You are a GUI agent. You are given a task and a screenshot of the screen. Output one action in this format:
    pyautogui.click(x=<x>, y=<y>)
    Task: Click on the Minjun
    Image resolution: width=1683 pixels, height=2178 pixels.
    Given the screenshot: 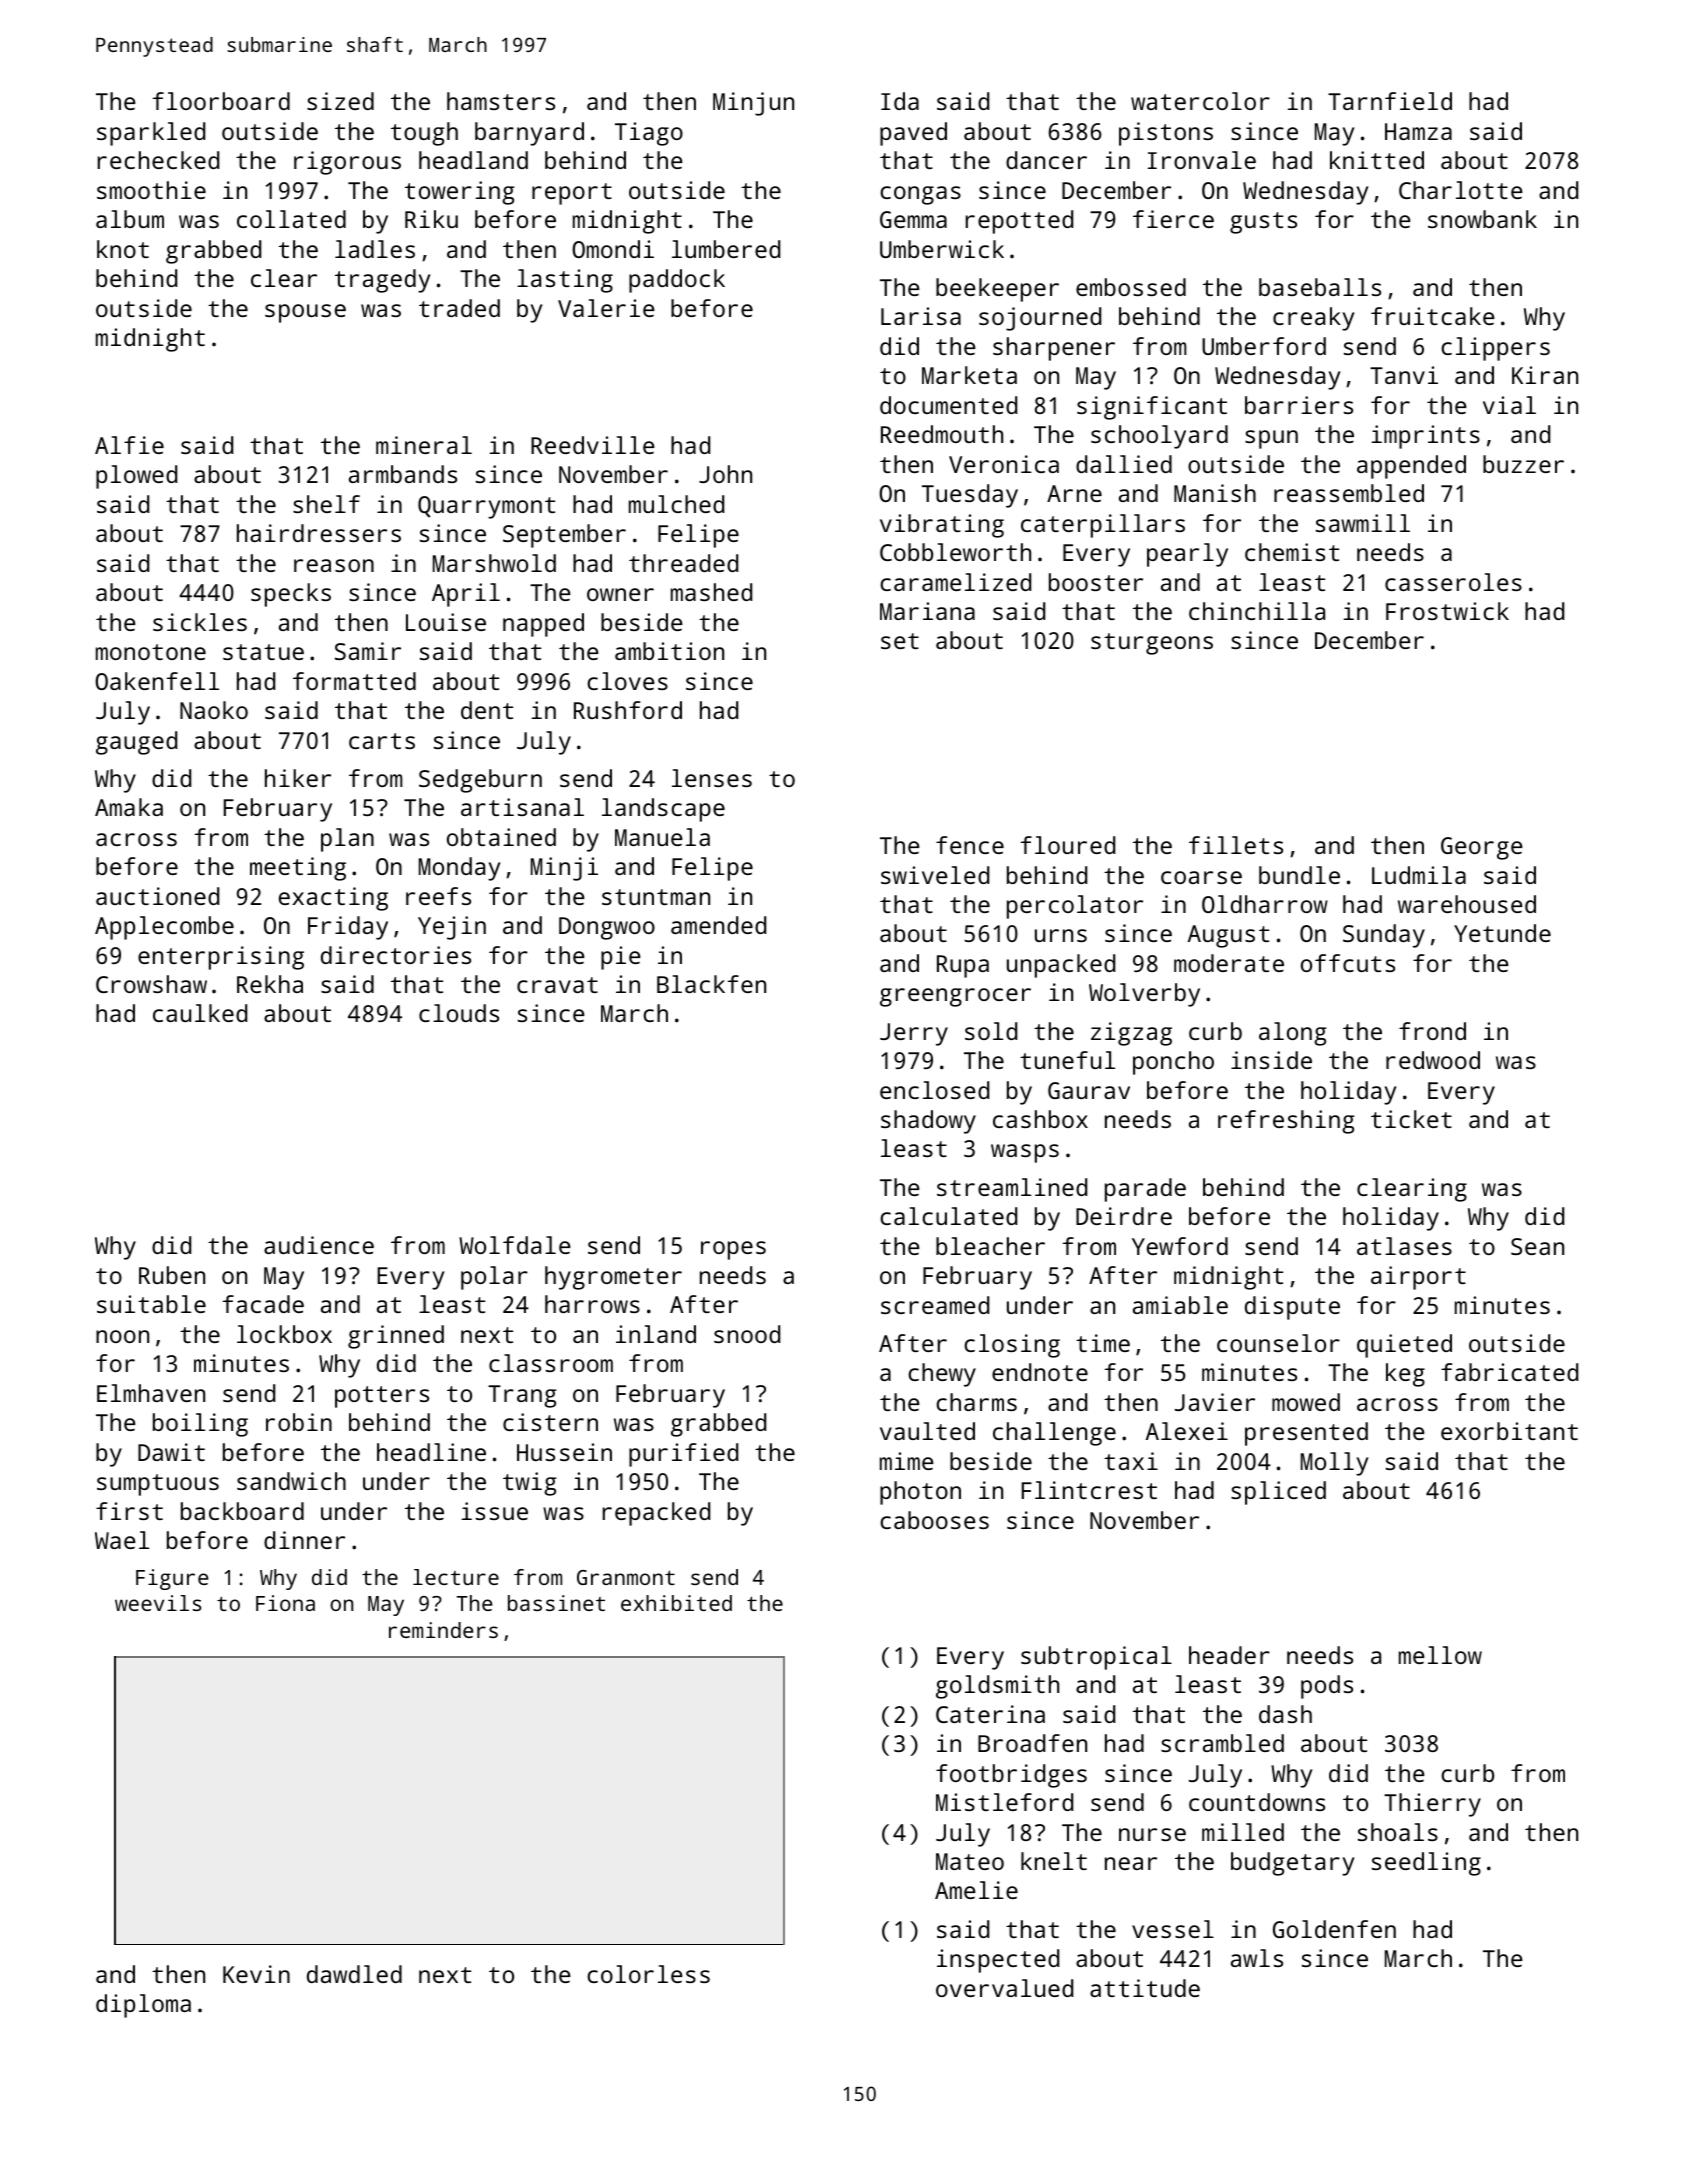 What is the action you would take?
    pyautogui.click(x=753, y=104)
